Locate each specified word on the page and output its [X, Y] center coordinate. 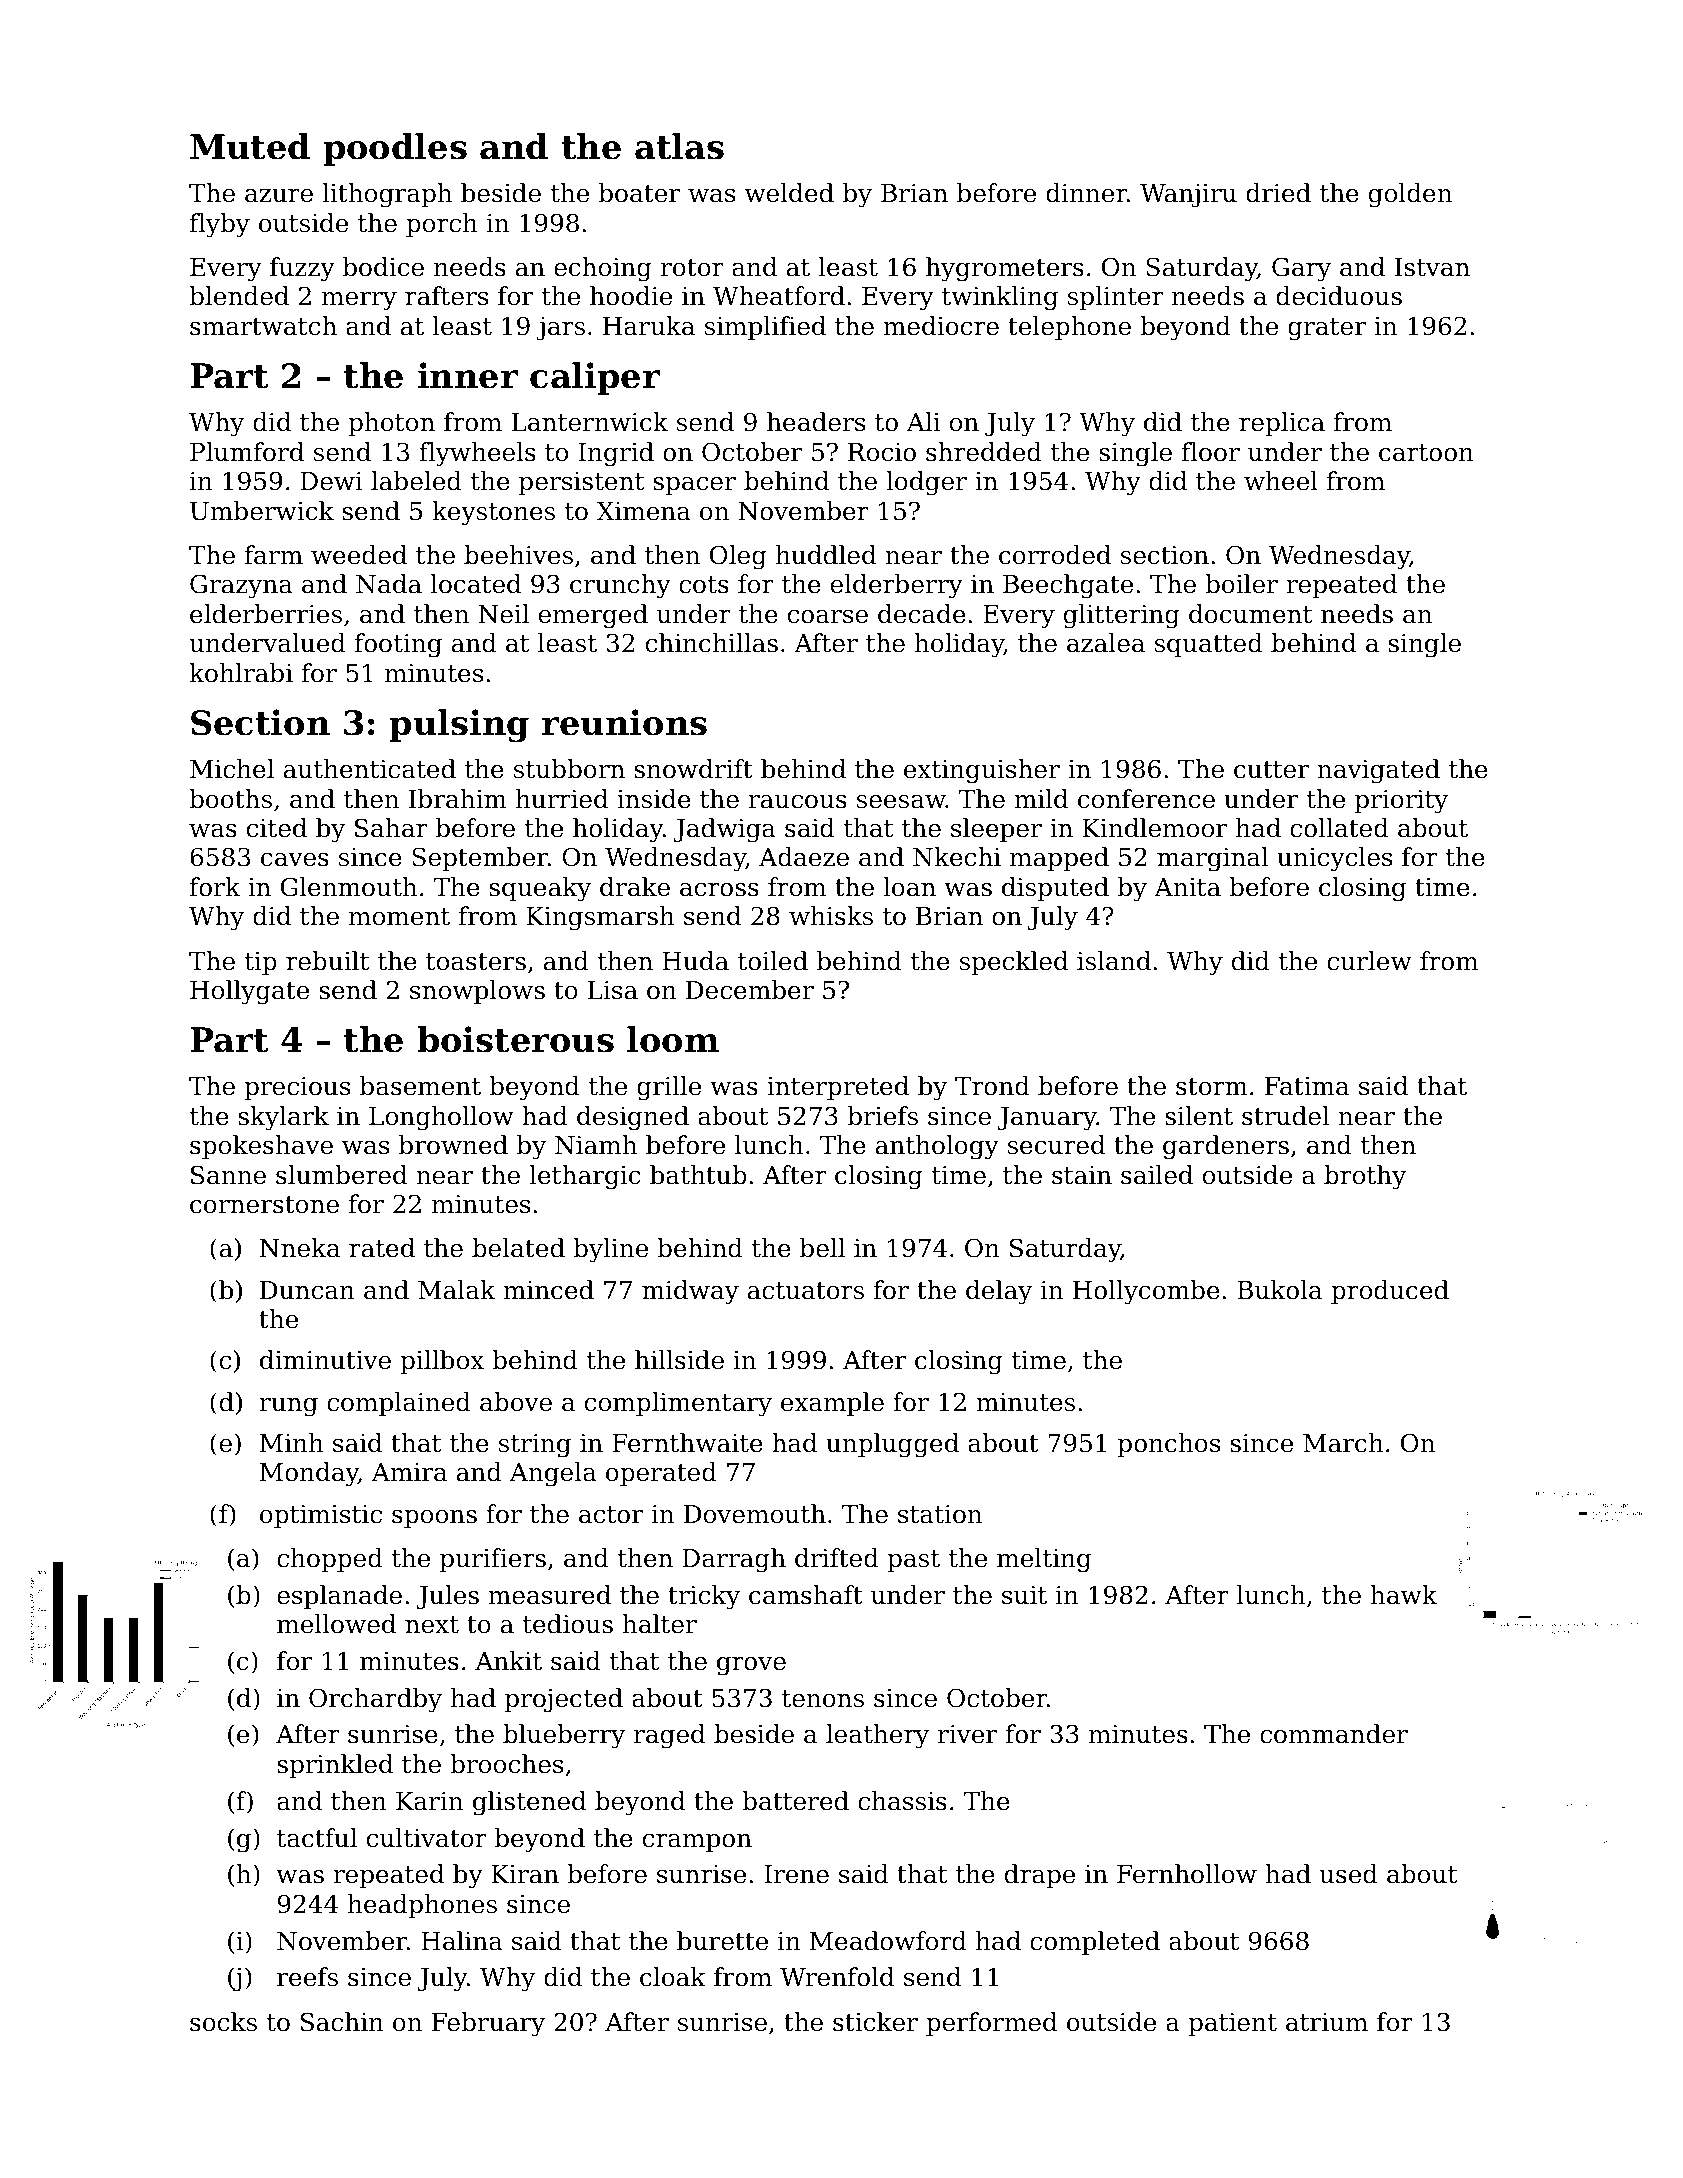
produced [1390, 1292]
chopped [330, 1560]
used [1348, 1874]
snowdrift [693, 769]
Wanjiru [1188, 196]
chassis [902, 1801]
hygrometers [1005, 269]
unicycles [1334, 859]
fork [215, 887]
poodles [395, 149]
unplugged [892, 1445]
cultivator [427, 1838]
